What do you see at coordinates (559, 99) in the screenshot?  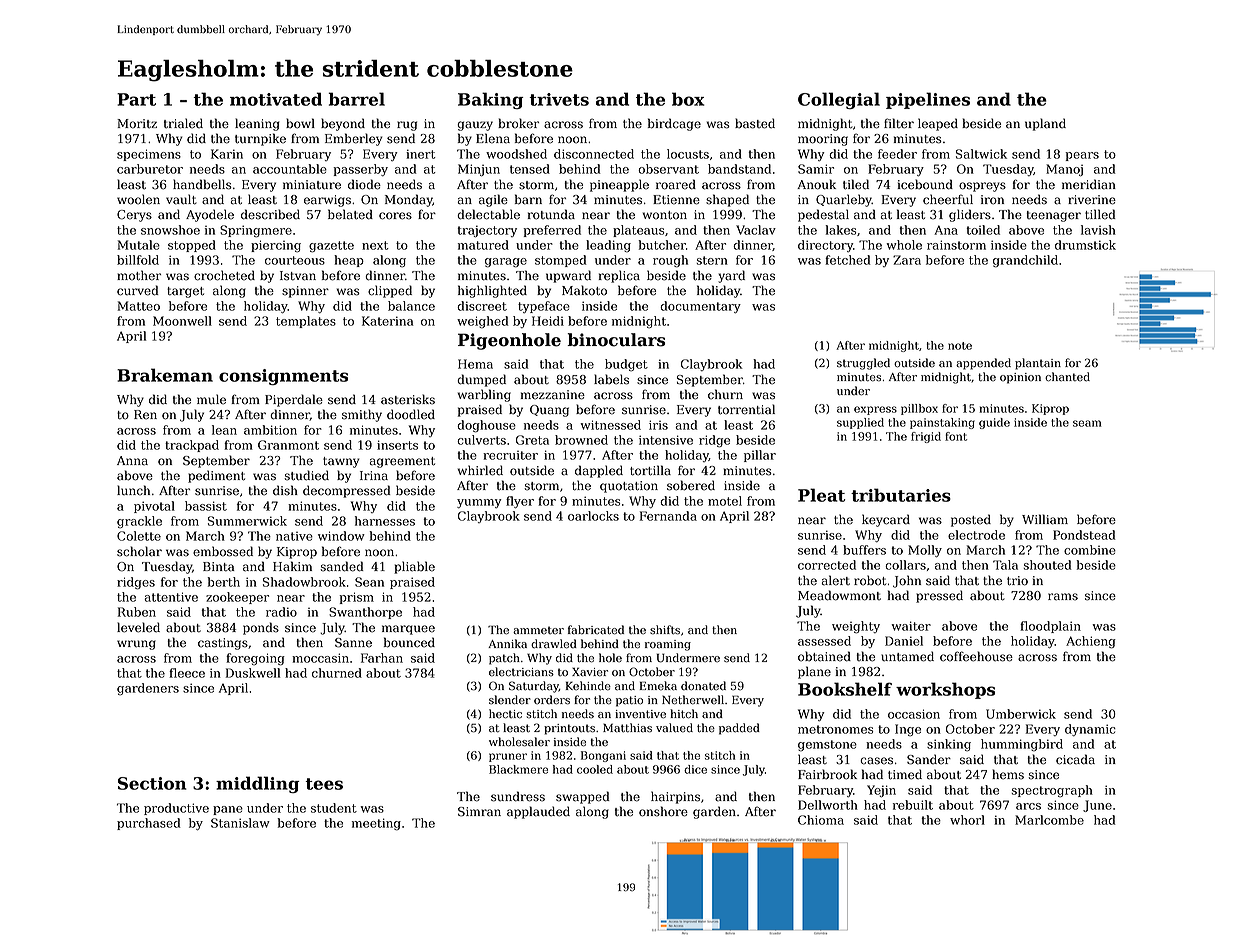 I see `trivets` at bounding box center [559, 99].
